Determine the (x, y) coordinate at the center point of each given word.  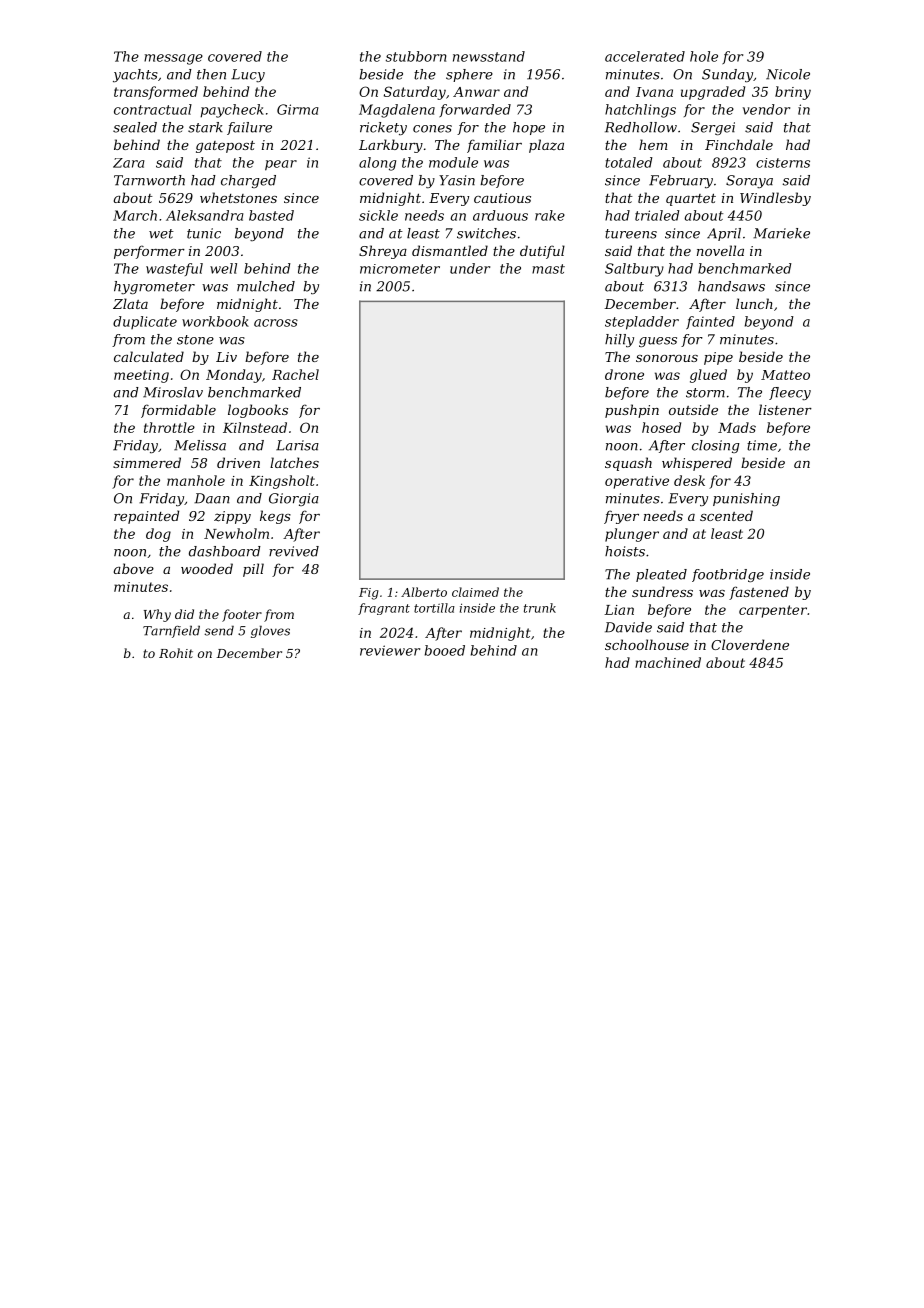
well (223, 268)
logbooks (258, 411)
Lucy (248, 75)
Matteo (785, 375)
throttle (169, 427)
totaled (629, 162)
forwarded (475, 110)
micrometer (400, 269)
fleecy (790, 393)
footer (242, 615)
